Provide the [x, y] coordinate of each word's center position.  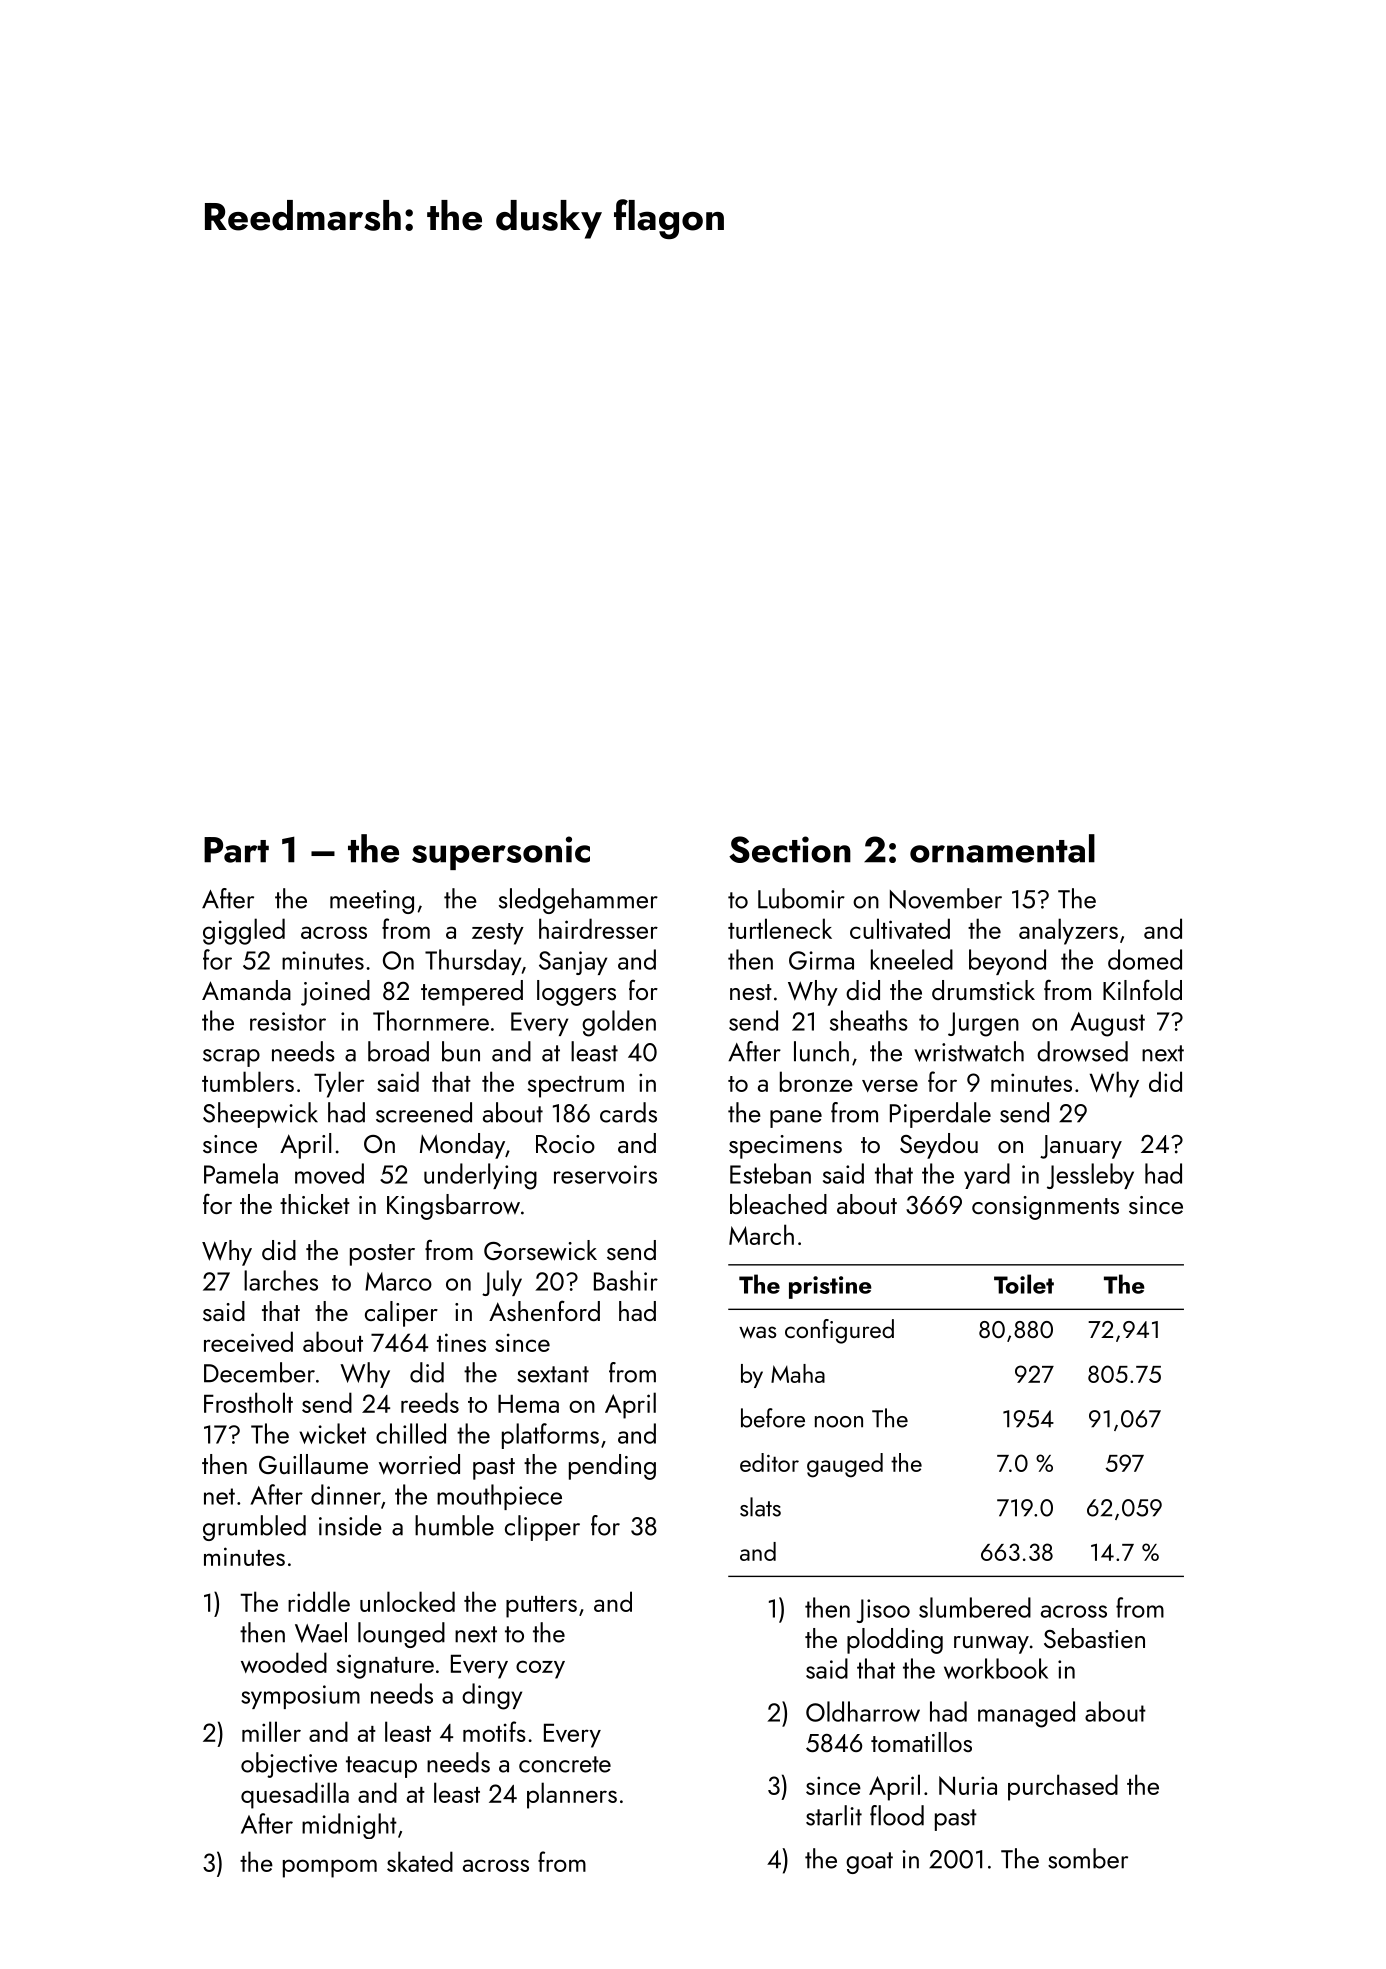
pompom [330, 1868]
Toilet [1024, 1284]
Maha [798, 1373]
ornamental [1002, 848]
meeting [372, 902]
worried [419, 1464]
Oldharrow [863, 1711]
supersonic [501, 853]
